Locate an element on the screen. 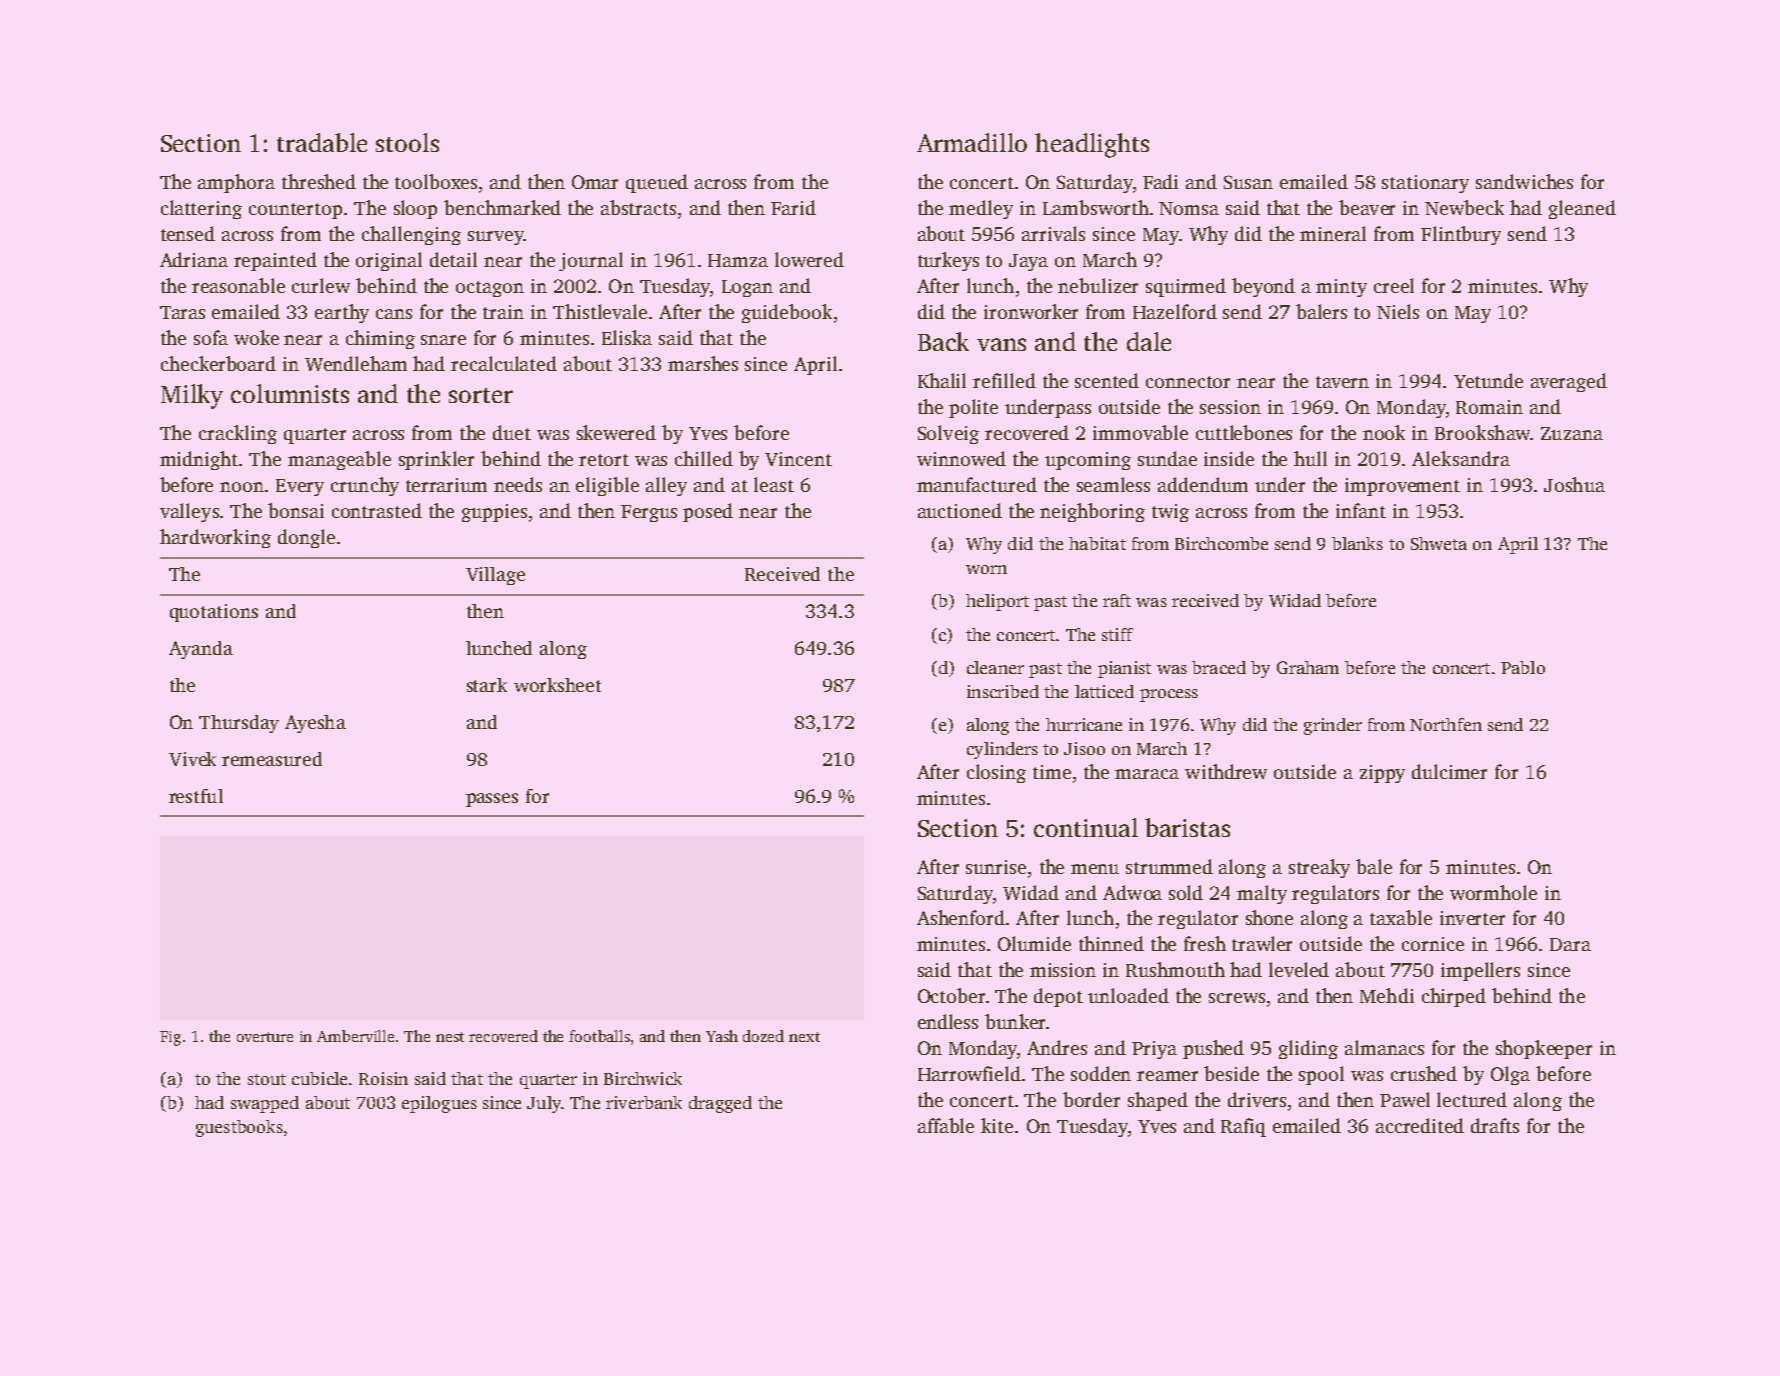 This screenshot has width=1780, height=1376. Mehdi is located at coordinates (1387, 995).
